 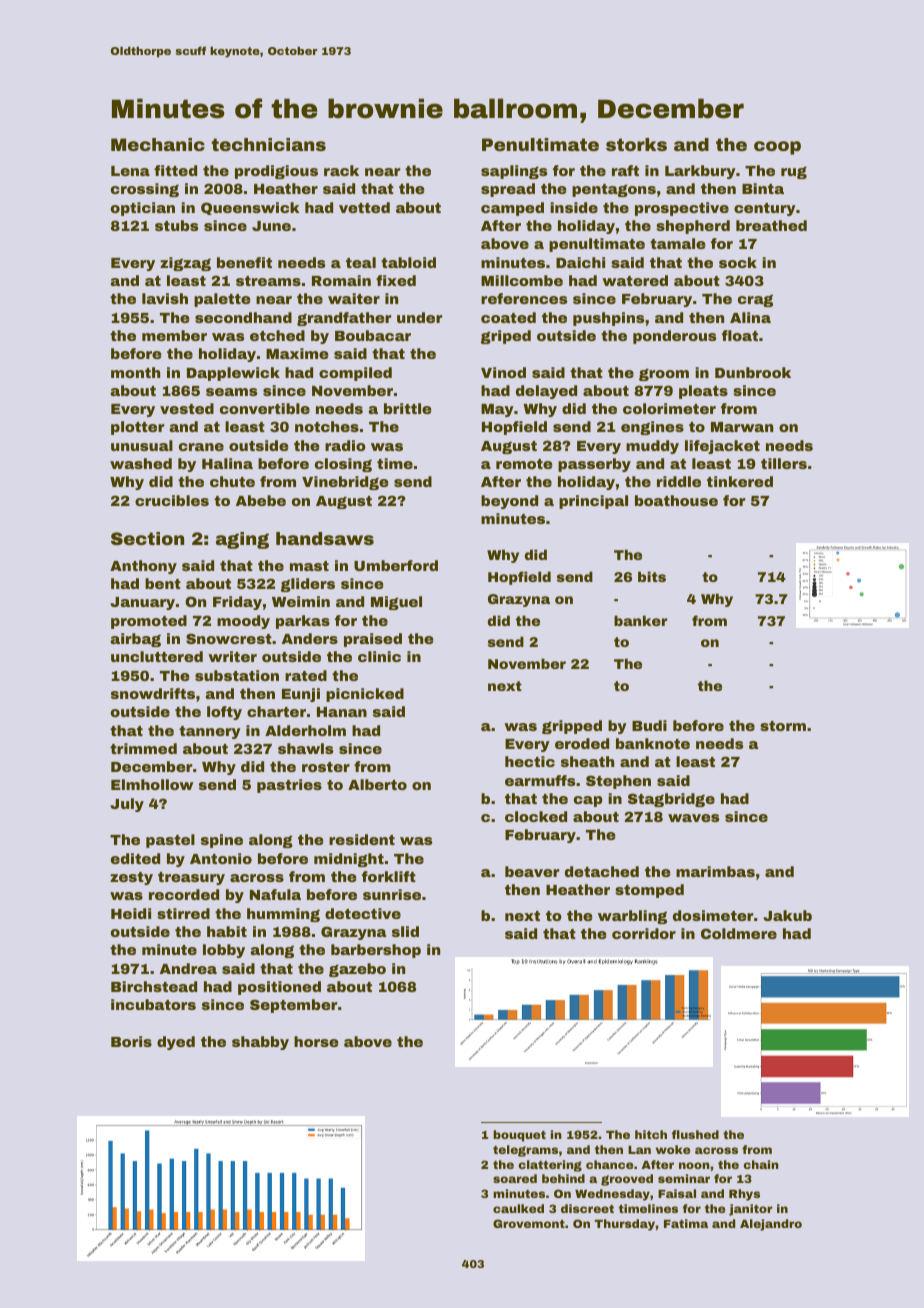 I want to click on principal, so click(x=593, y=502).
